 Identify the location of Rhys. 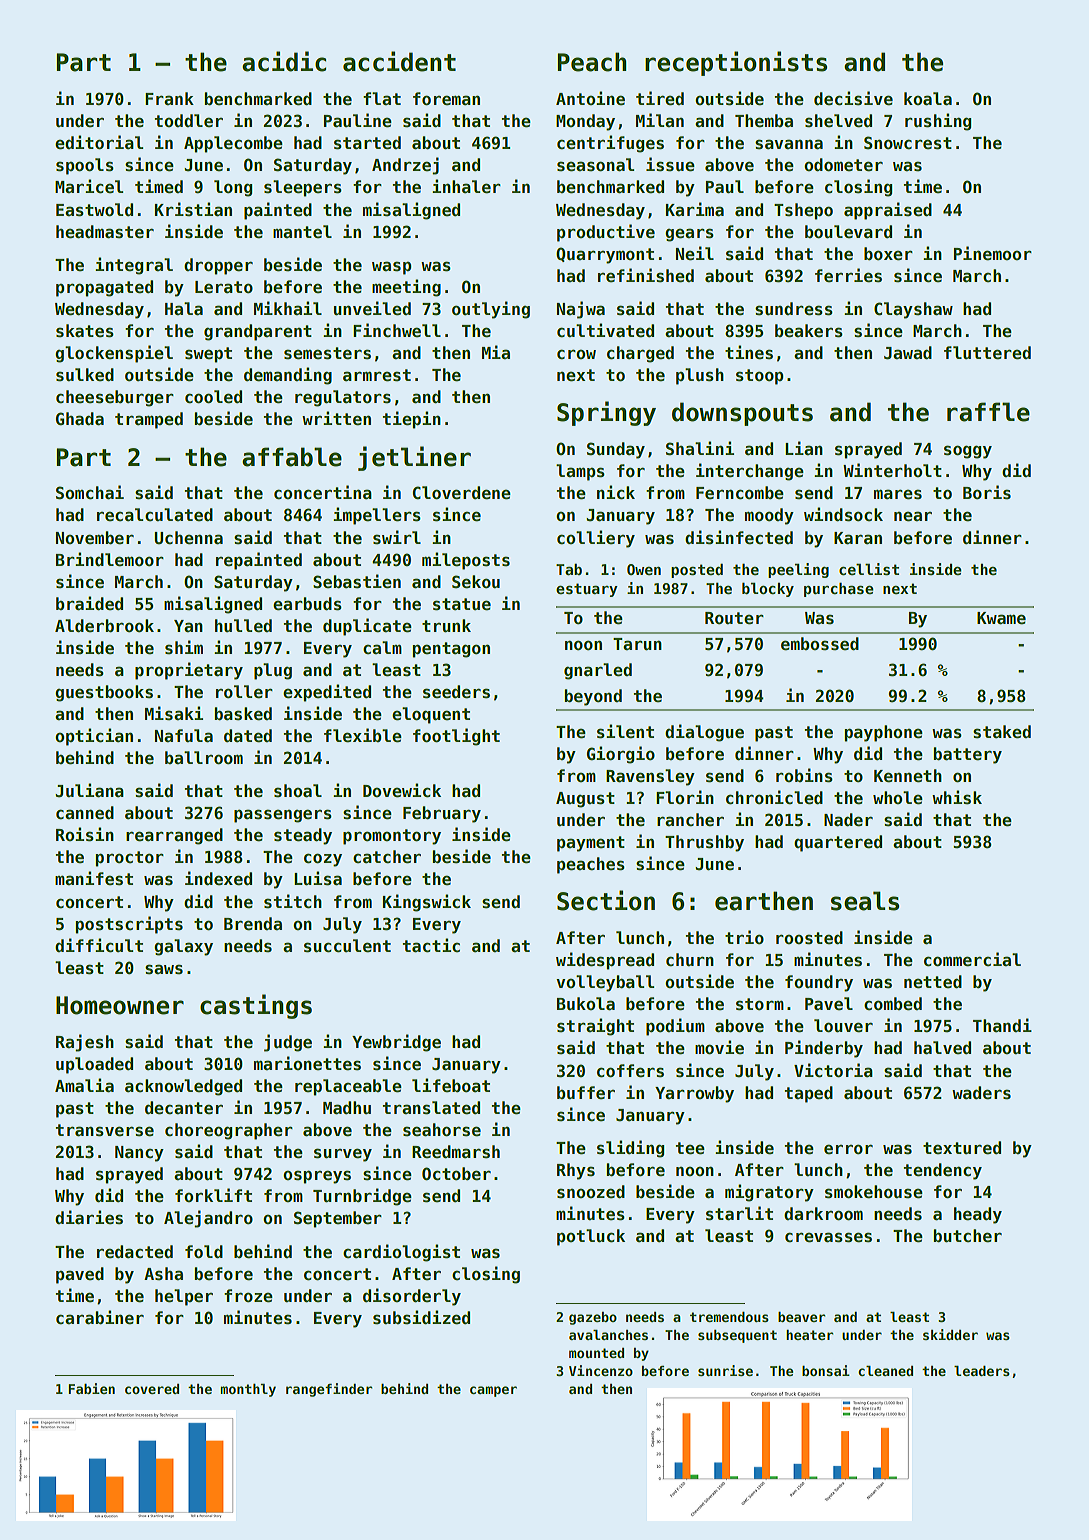
(576, 1171).
